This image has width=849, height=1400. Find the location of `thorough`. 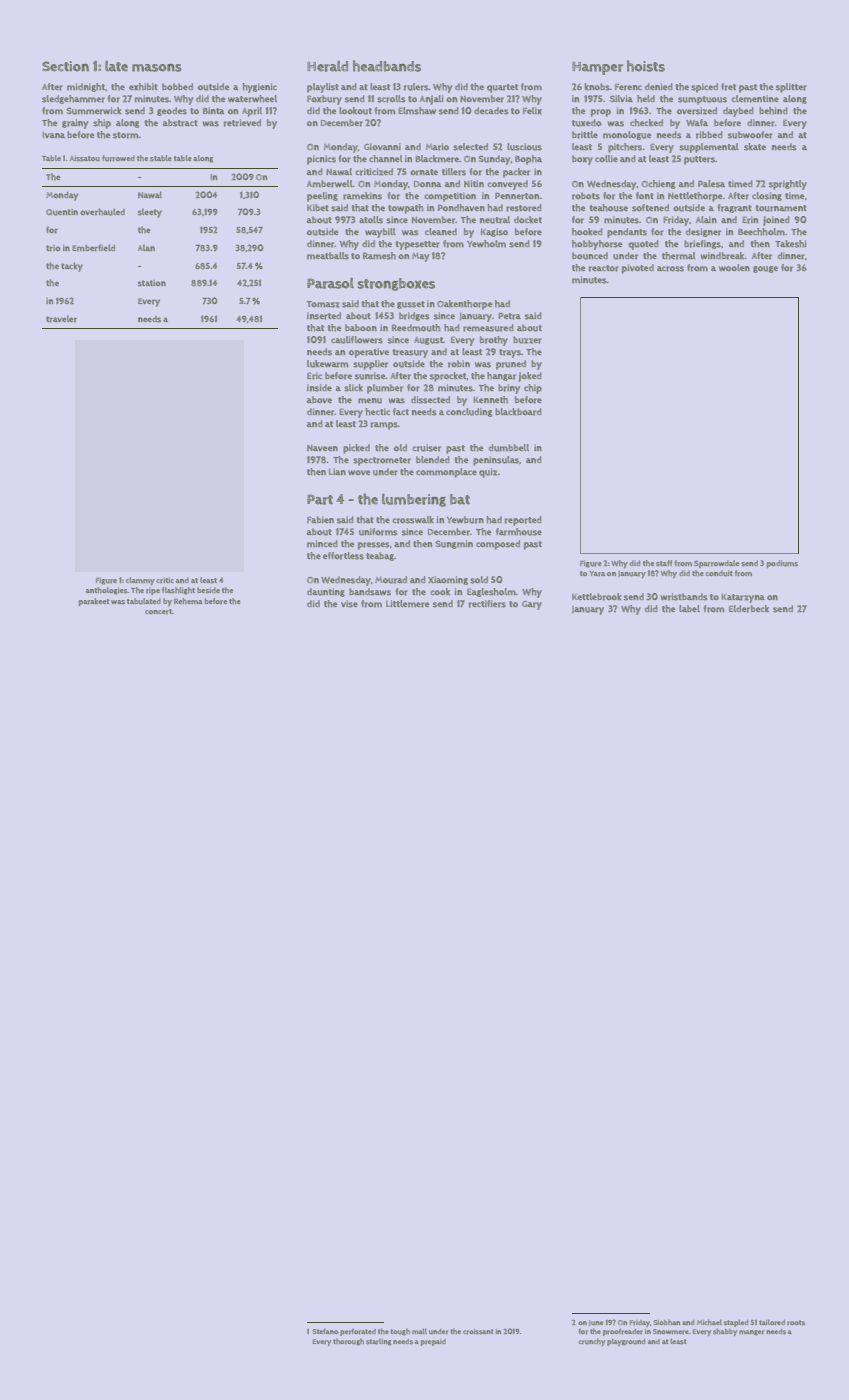

thorough is located at coordinates (348, 1342).
